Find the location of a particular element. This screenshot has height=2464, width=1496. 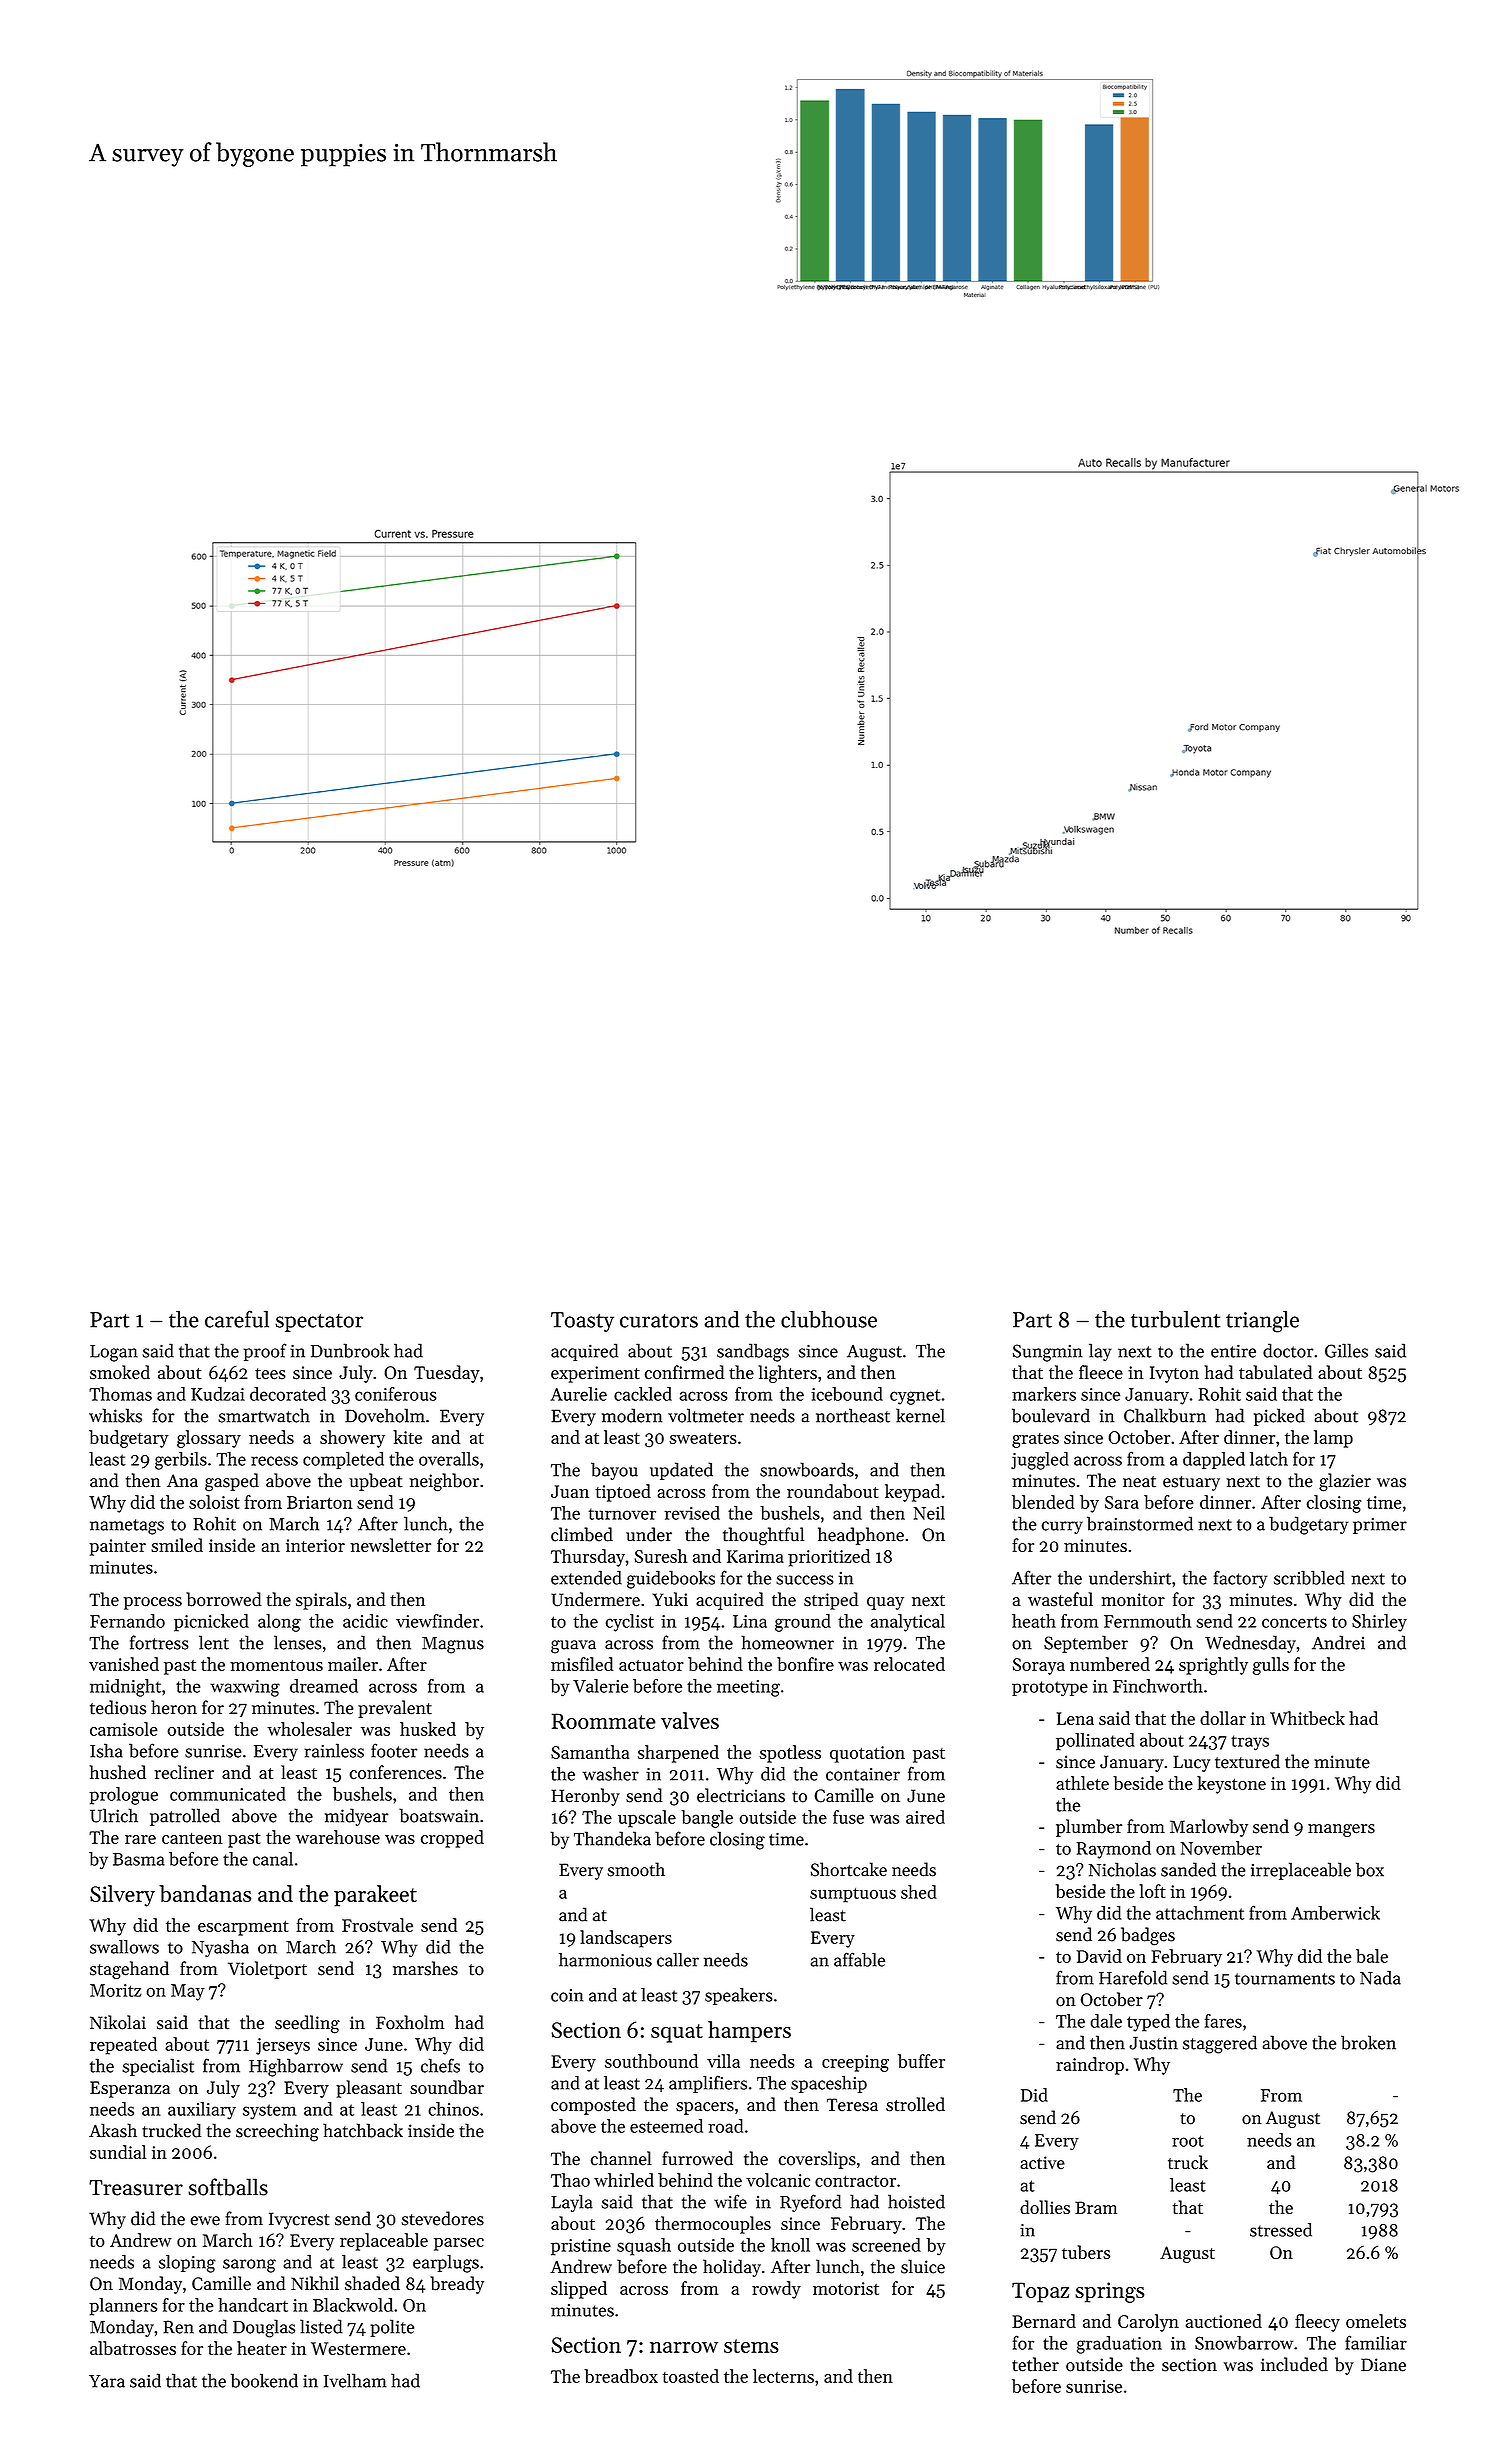

shaded is located at coordinates (372, 2283).
